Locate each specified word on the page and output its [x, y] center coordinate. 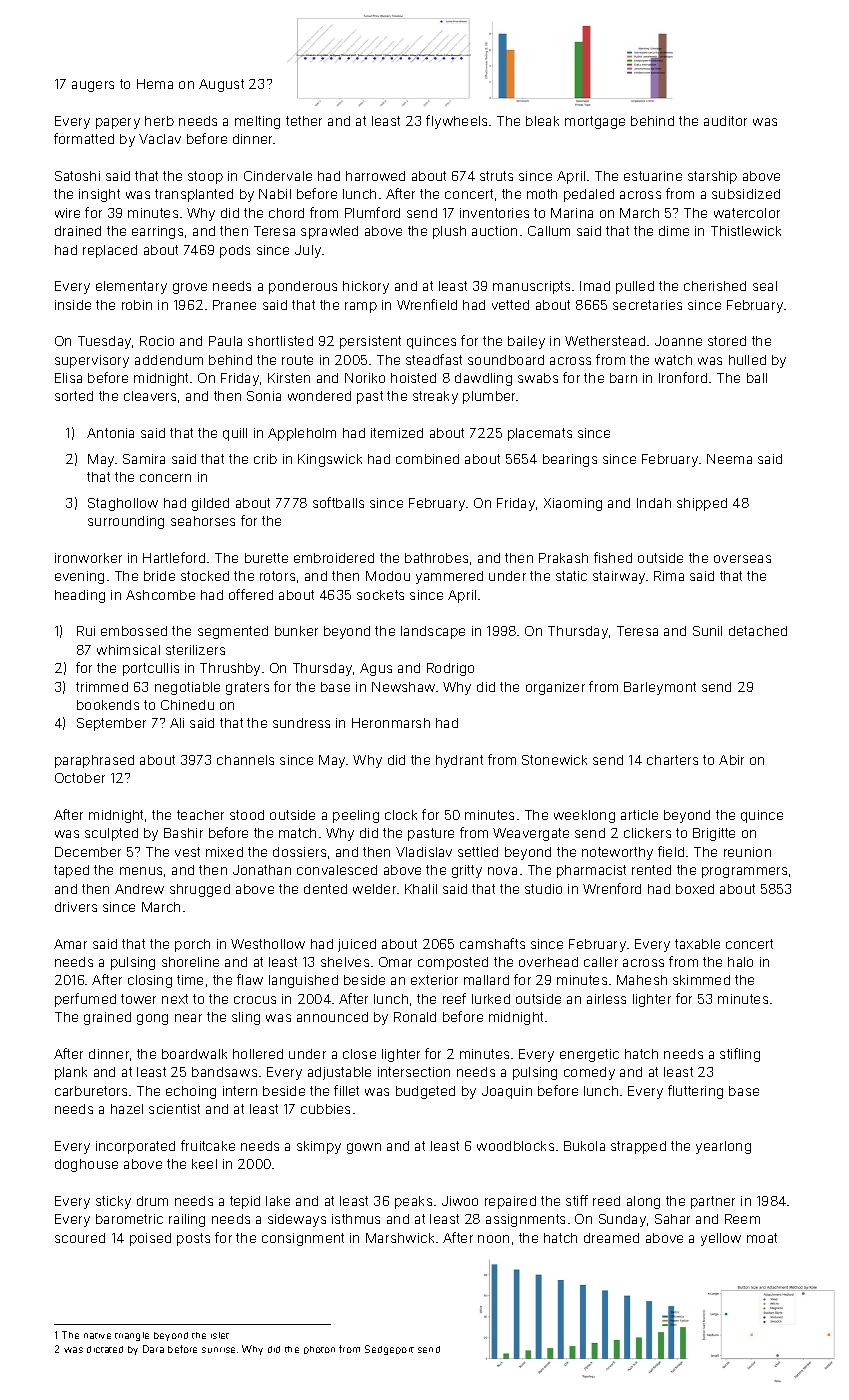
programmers [744, 872]
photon [319, 1350]
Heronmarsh [391, 723]
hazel [127, 1109]
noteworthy [617, 853]
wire [67, 213]
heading [80, 596]
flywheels [456, 122]
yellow [721, 1239]
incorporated [135, 1147]
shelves [345, 962]
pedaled [589, 195]
